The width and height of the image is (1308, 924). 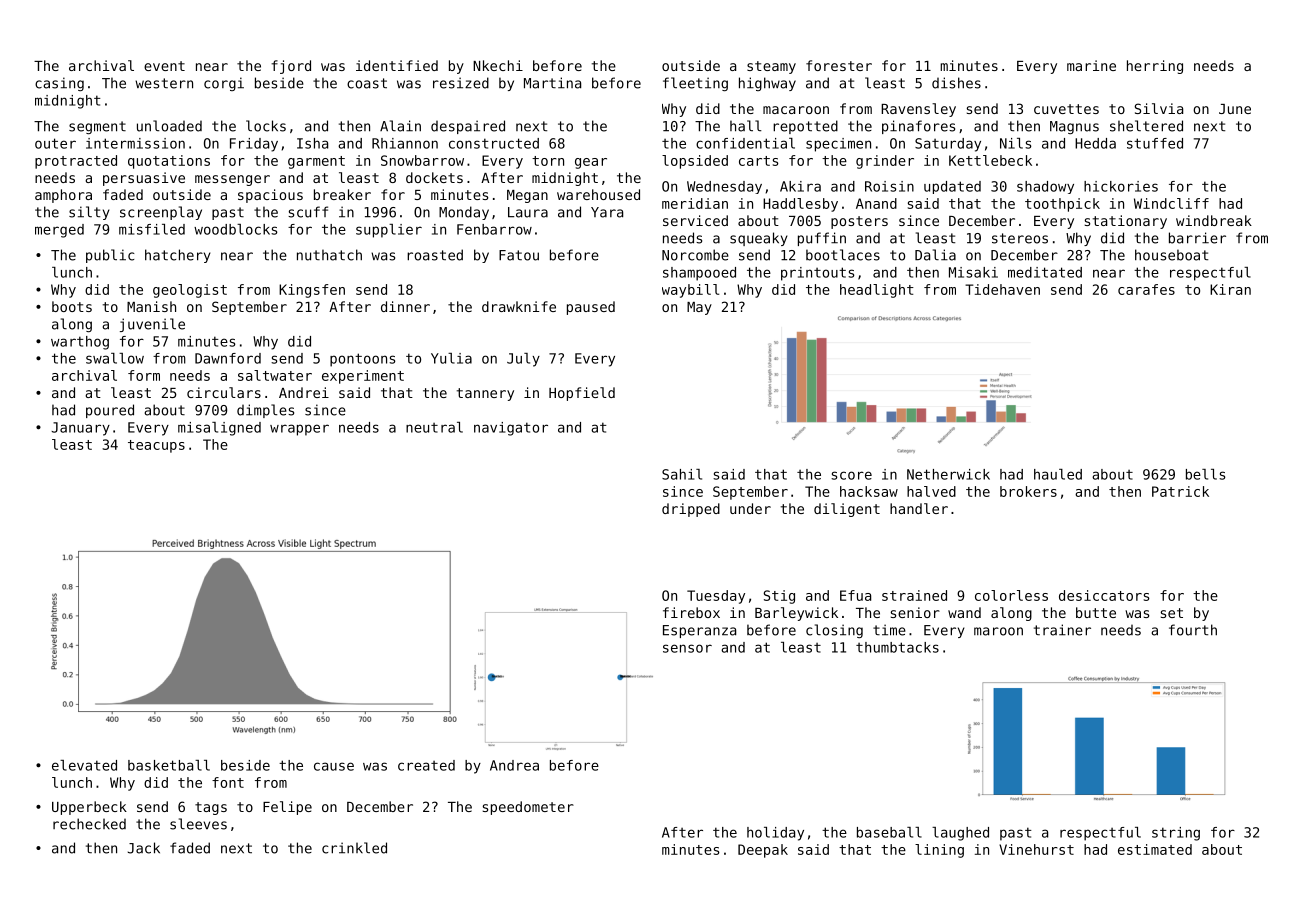 What do you see at coordinates (771, 67) in the image?
I see `steamy` at bounding box center [771, 67].
